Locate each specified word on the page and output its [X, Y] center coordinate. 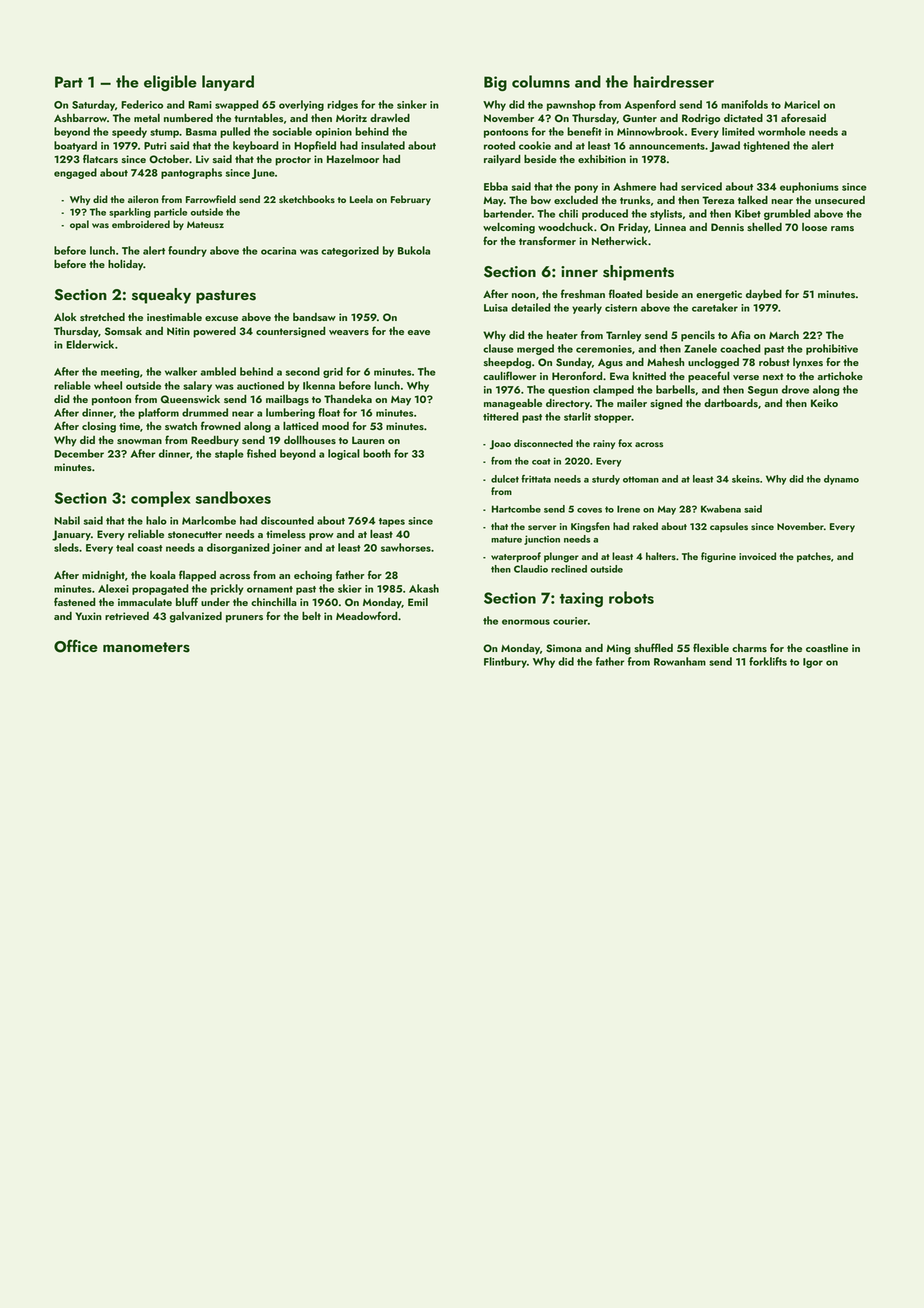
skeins [746, 479]
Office [76, 646]
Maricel [802, 104]
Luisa [496, 308]
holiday [125, 265]
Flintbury [505, 662]
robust [774, 362]
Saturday [93, 105]
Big [495, 83]
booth [377, 453]
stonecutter [195, 535]
